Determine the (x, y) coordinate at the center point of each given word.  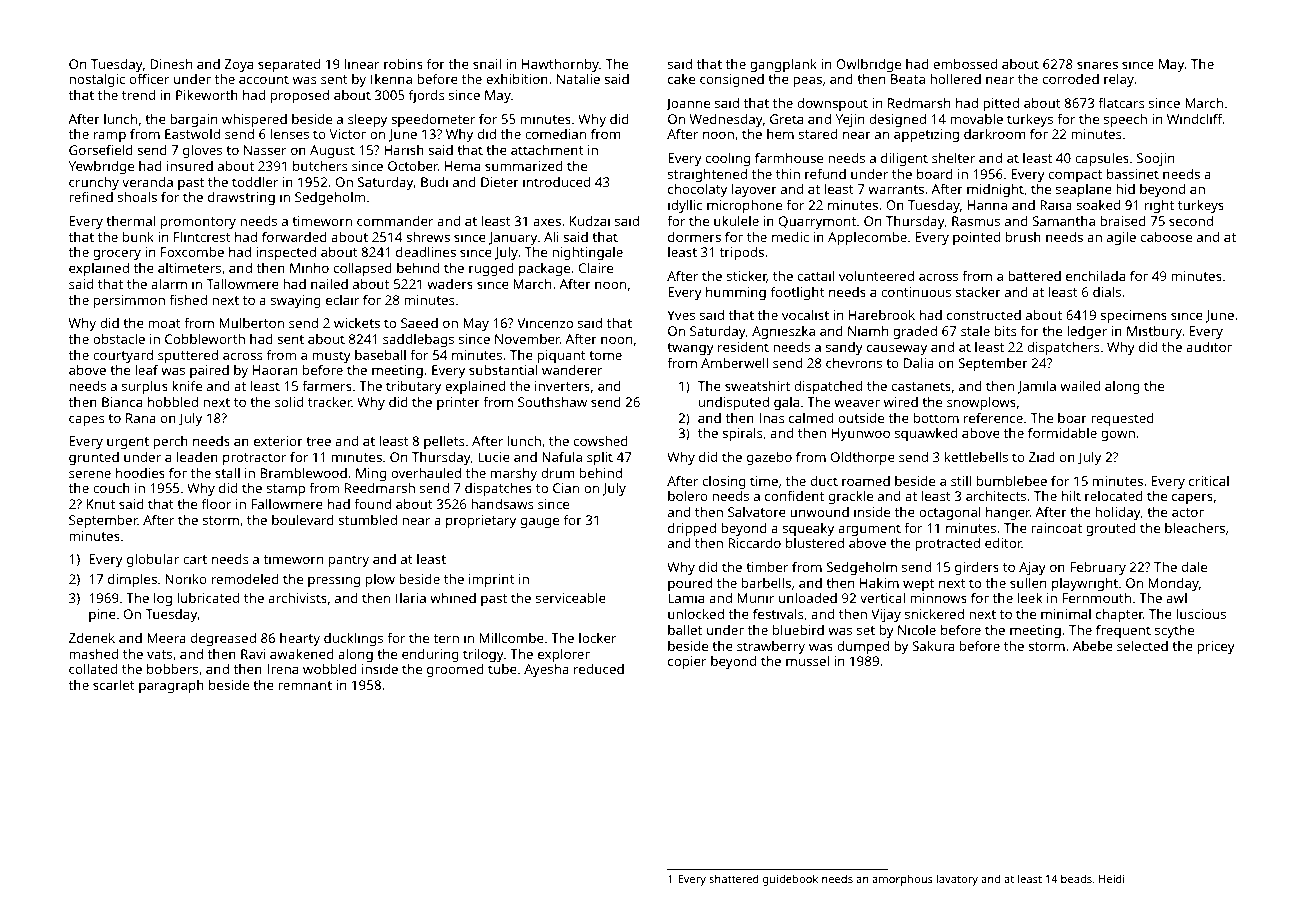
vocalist (805, 315)
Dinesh (171, 64)
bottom (936, 418)
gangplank (783, 65)
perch (170, 442)
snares (1097, 65)
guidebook (790, 880)
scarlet (114, 685)
